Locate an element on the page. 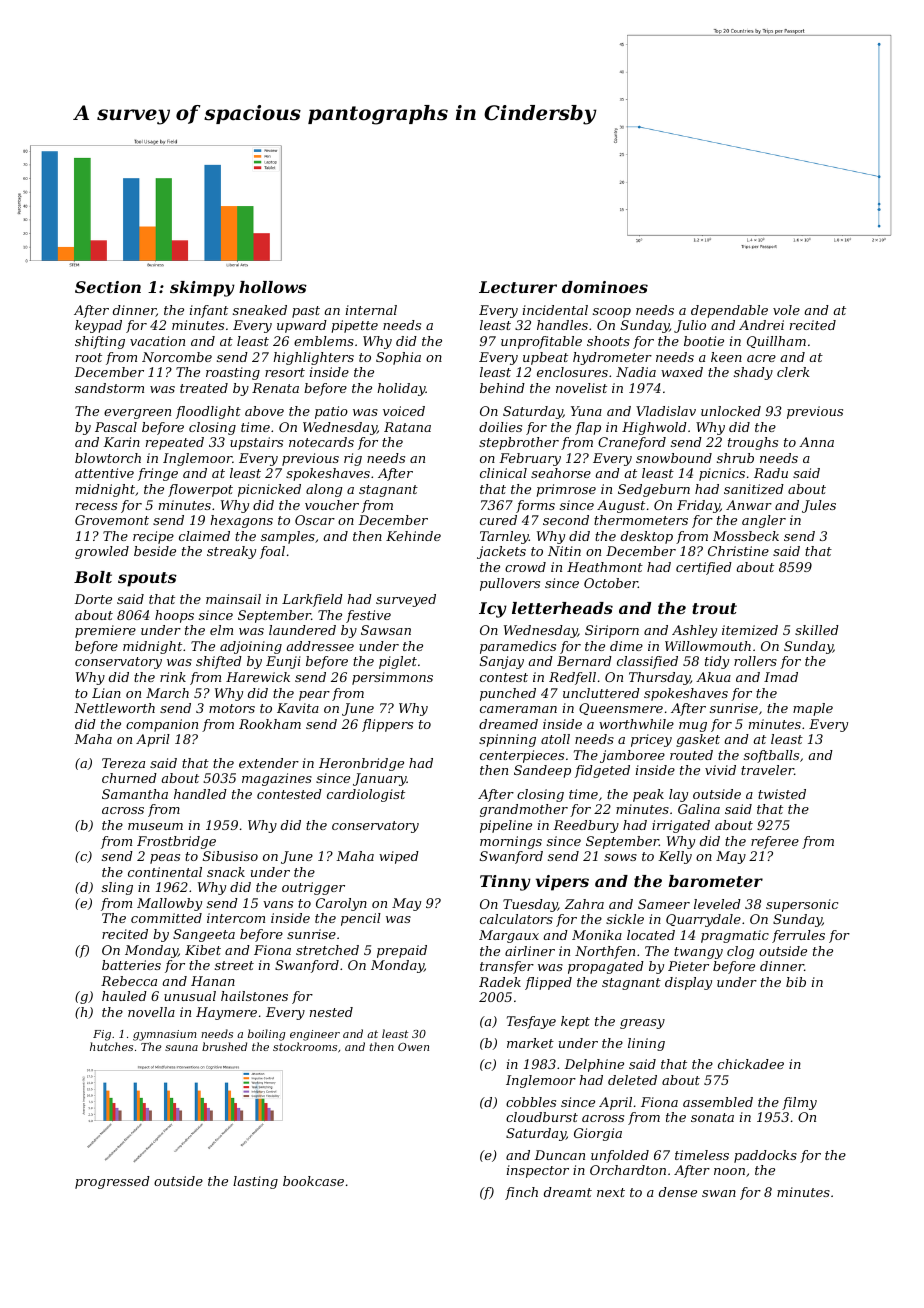  display is located at coordinates (688, 983).
